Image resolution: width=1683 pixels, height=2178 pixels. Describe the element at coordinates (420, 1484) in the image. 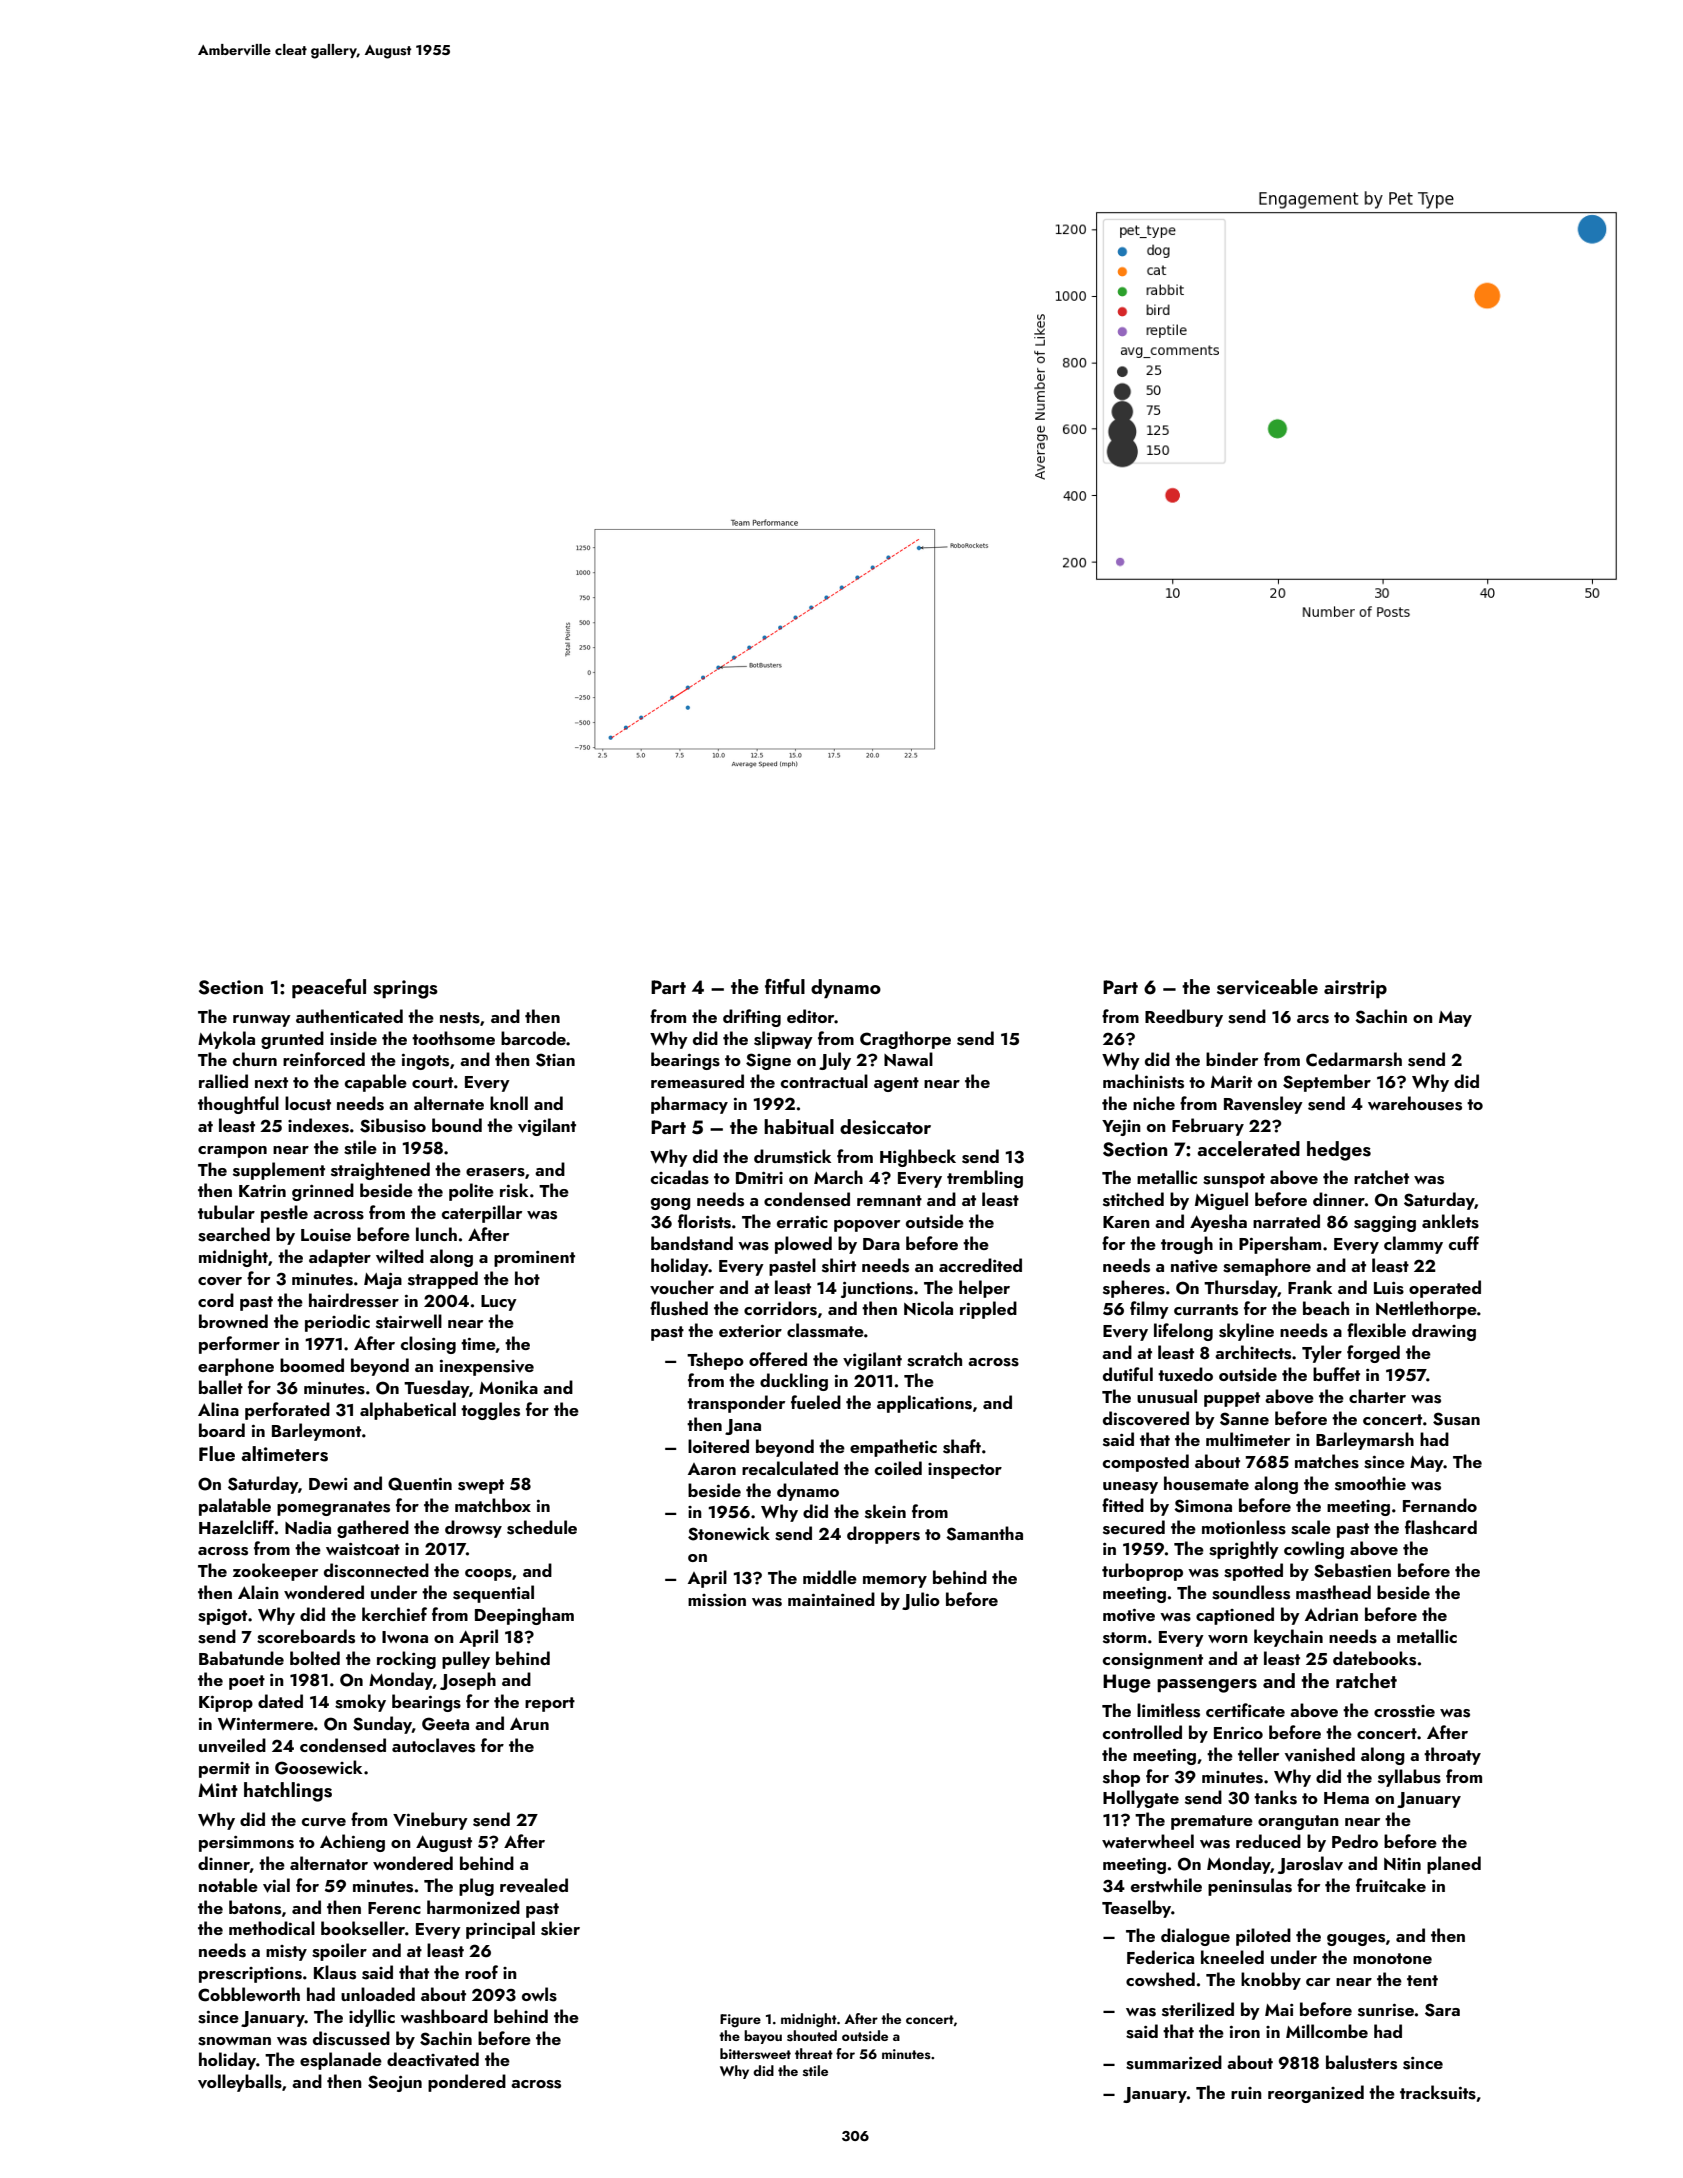

I see `Quentin` at that location.
